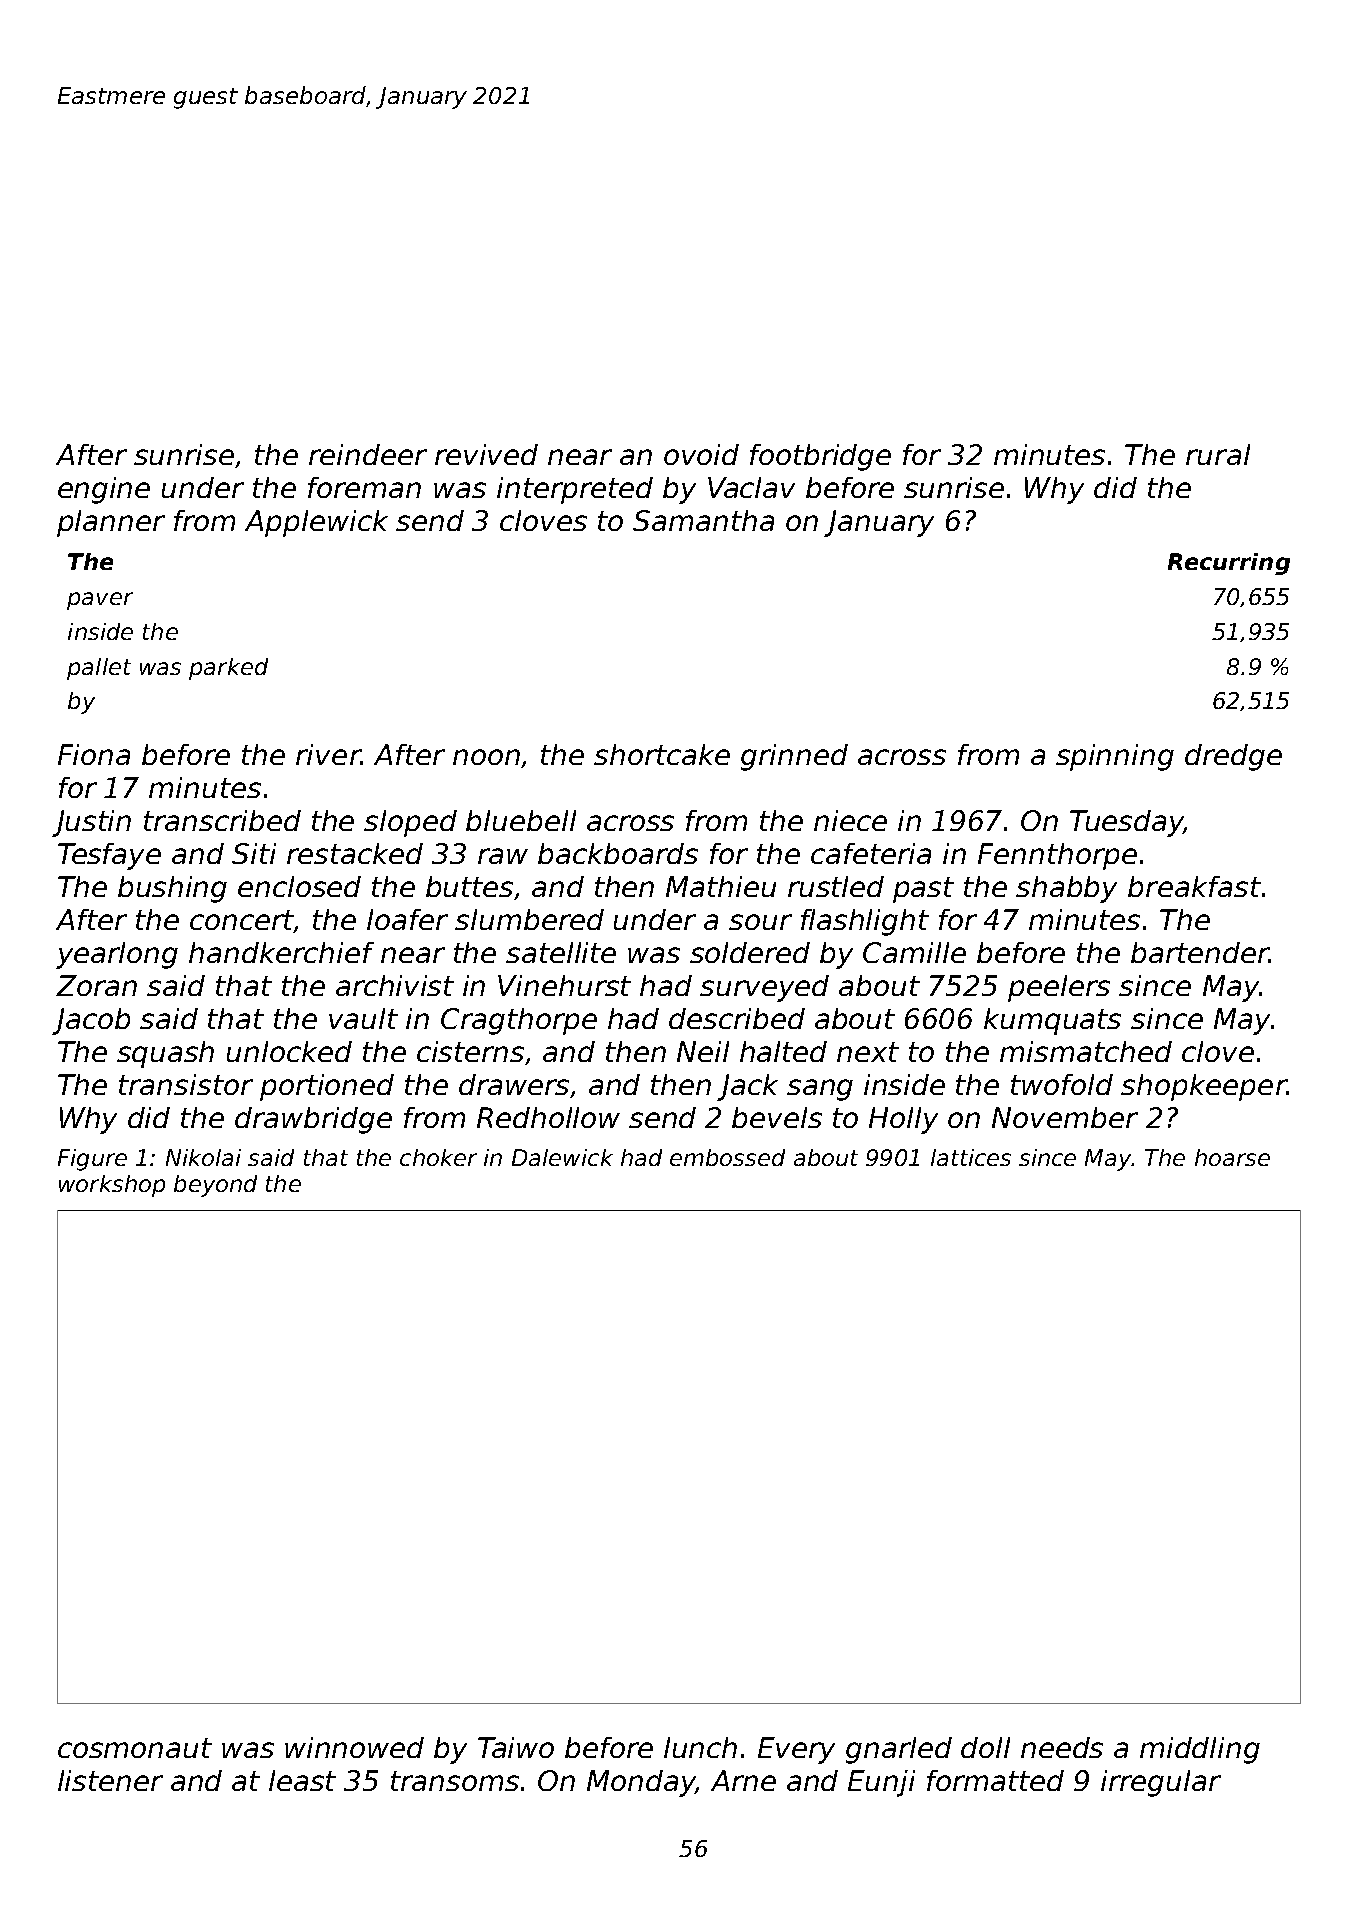  Describe the element at coordinates (117, 955) in the page. I see `yearlong` at that location.
